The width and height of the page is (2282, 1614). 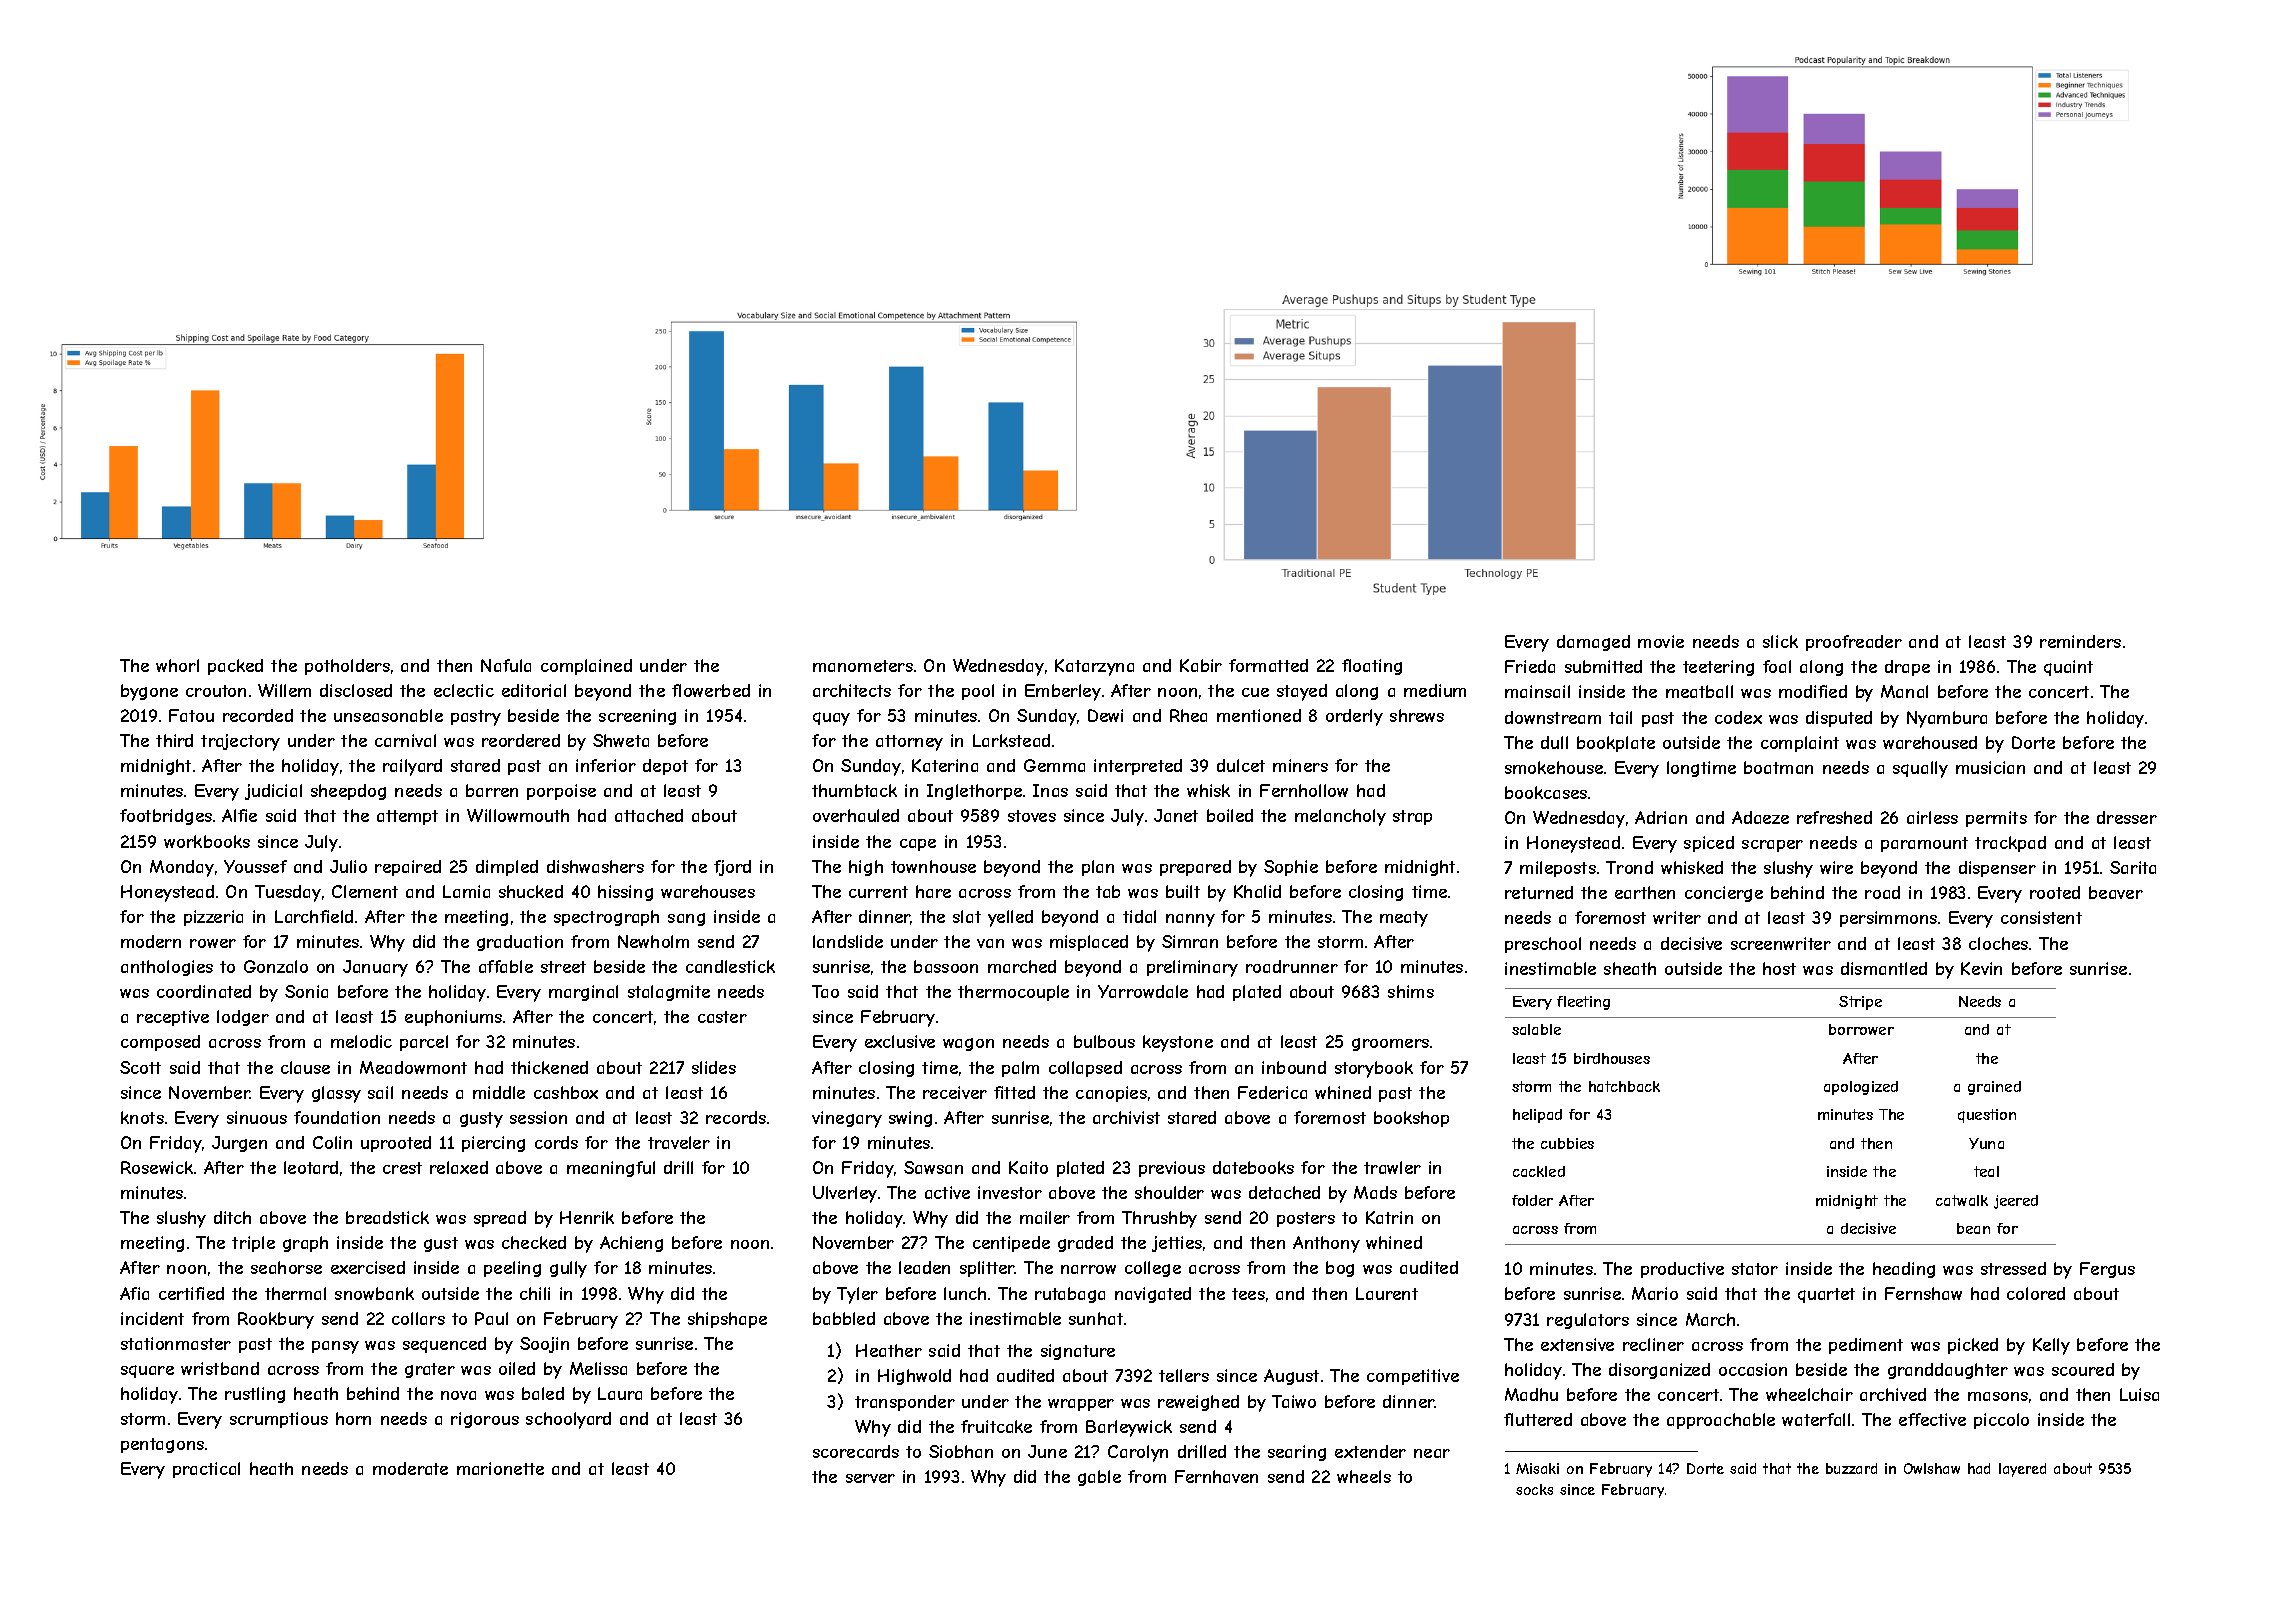 What do you see at coordinates (543, 1393) in the page?
I see `baled` at bounding box center [543, 1393].
